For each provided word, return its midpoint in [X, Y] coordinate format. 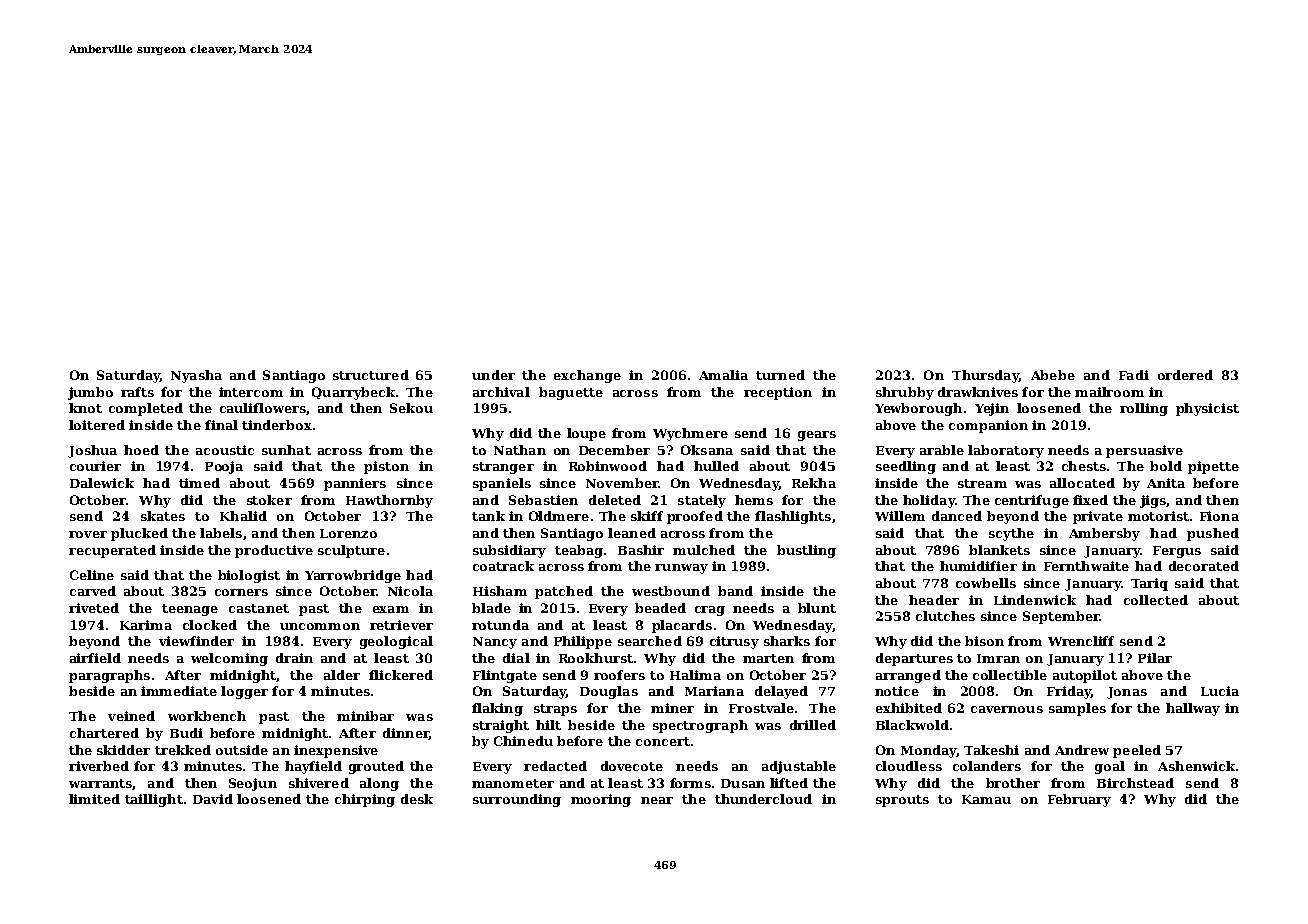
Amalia [723, 375]
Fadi [1134, 375]
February [1079, 800]
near [657, 800]
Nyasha [196, 376]
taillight [154, 800]
